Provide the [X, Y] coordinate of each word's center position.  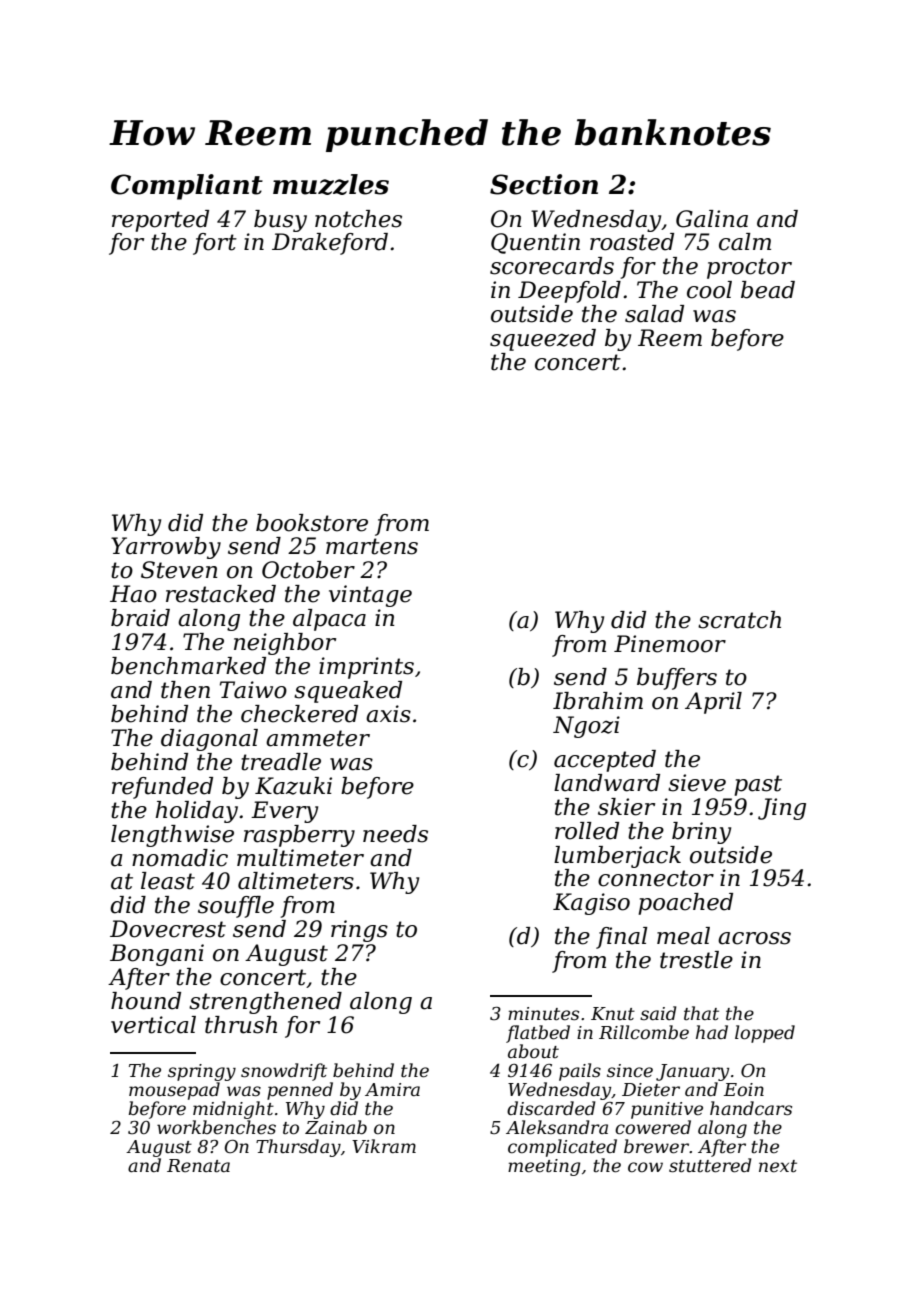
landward [607, 783]
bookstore [312, 523]
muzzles [331, 184]
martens [372, 546]
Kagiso [591, 904]
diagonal [209, 740]
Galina [712, 219]
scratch [739, 620]
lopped [765, 1034]
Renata [198, 1166]
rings [359, 931]
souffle [236, 907]
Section [544, 184]
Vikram [384, 1146]
